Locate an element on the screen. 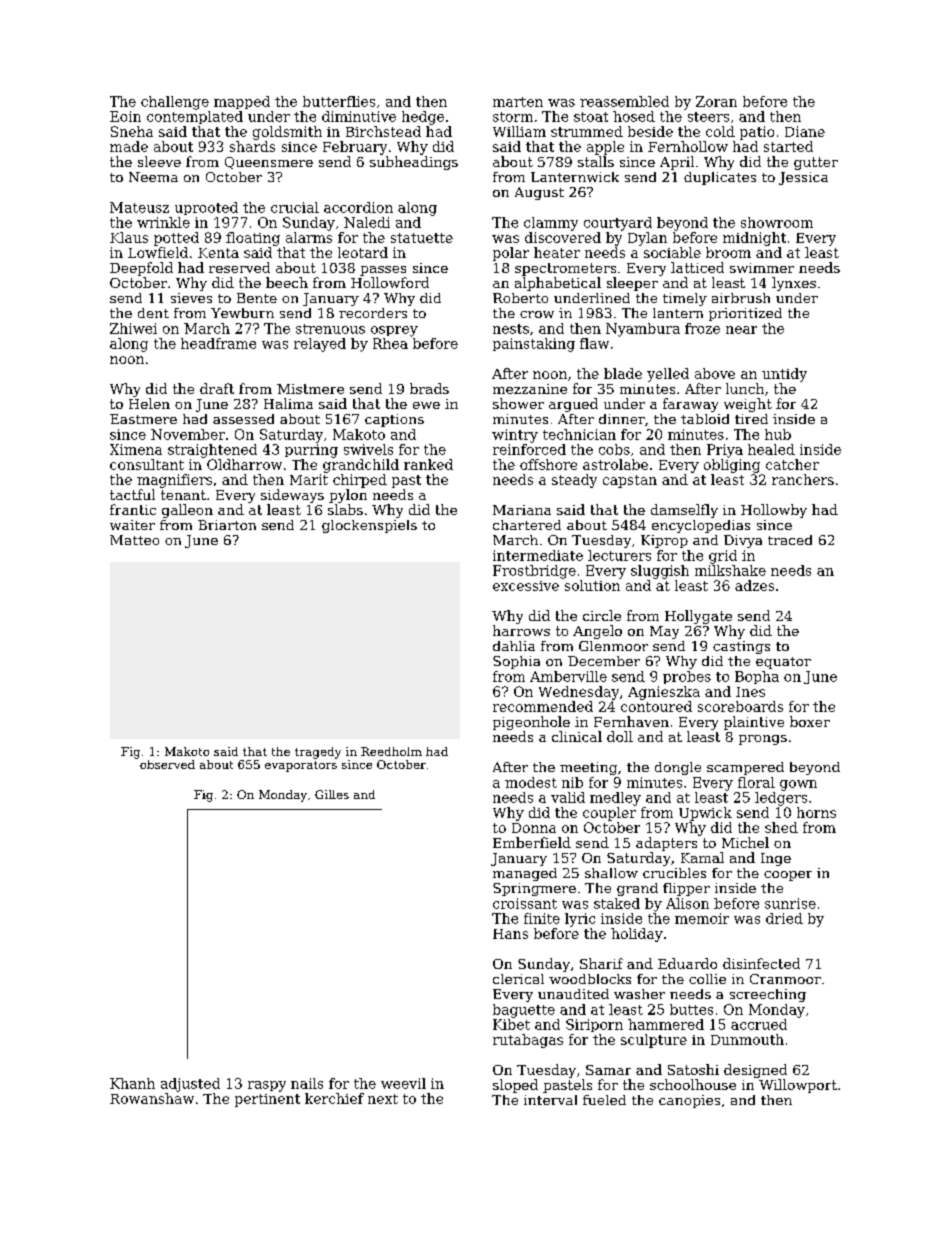 The height and width of the screenshot is (1233, 952). timely is located at coordinates (685, 299).
